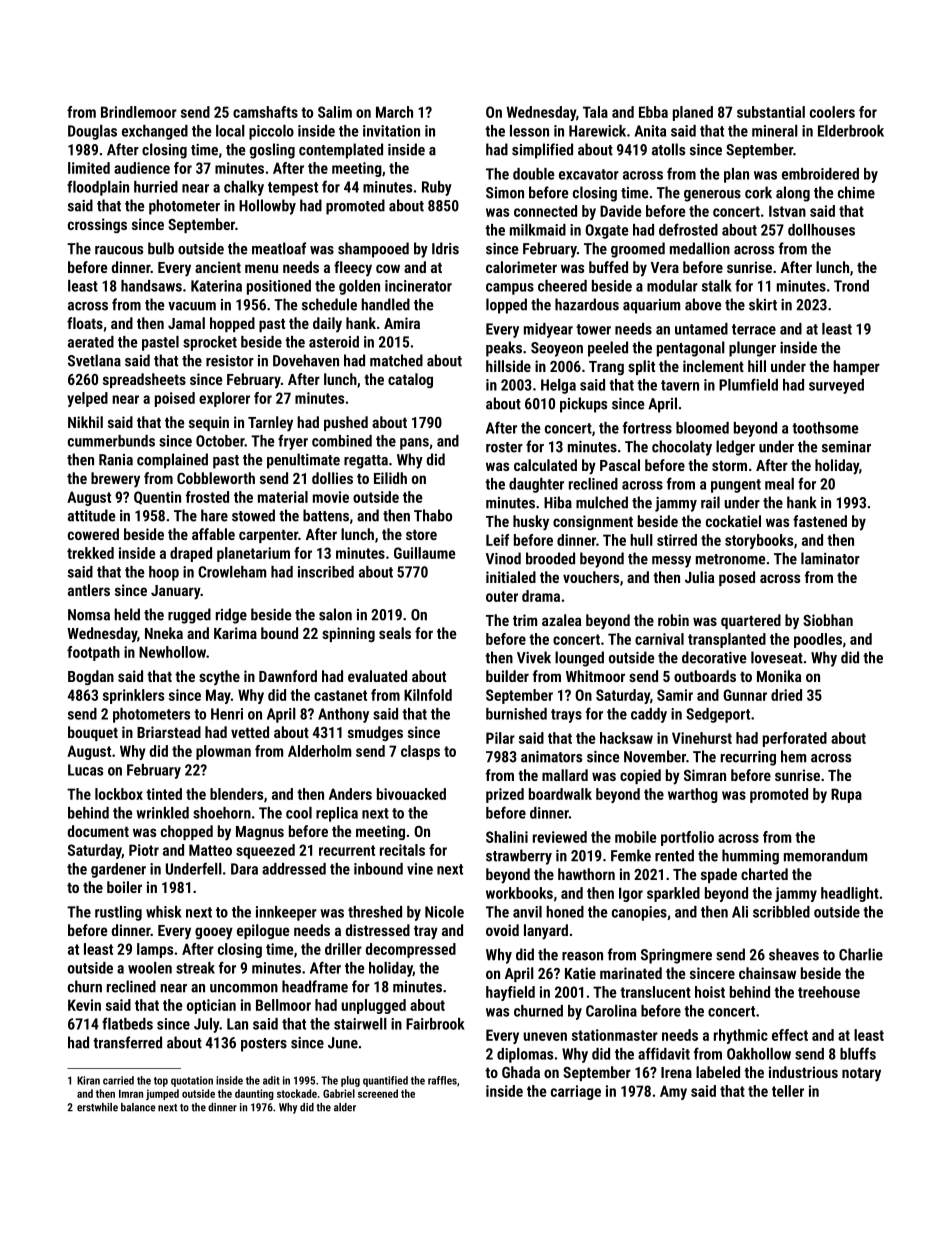 This page has height=1233, width=952. I want to click on Brindlemoor, so click(139, 112).
